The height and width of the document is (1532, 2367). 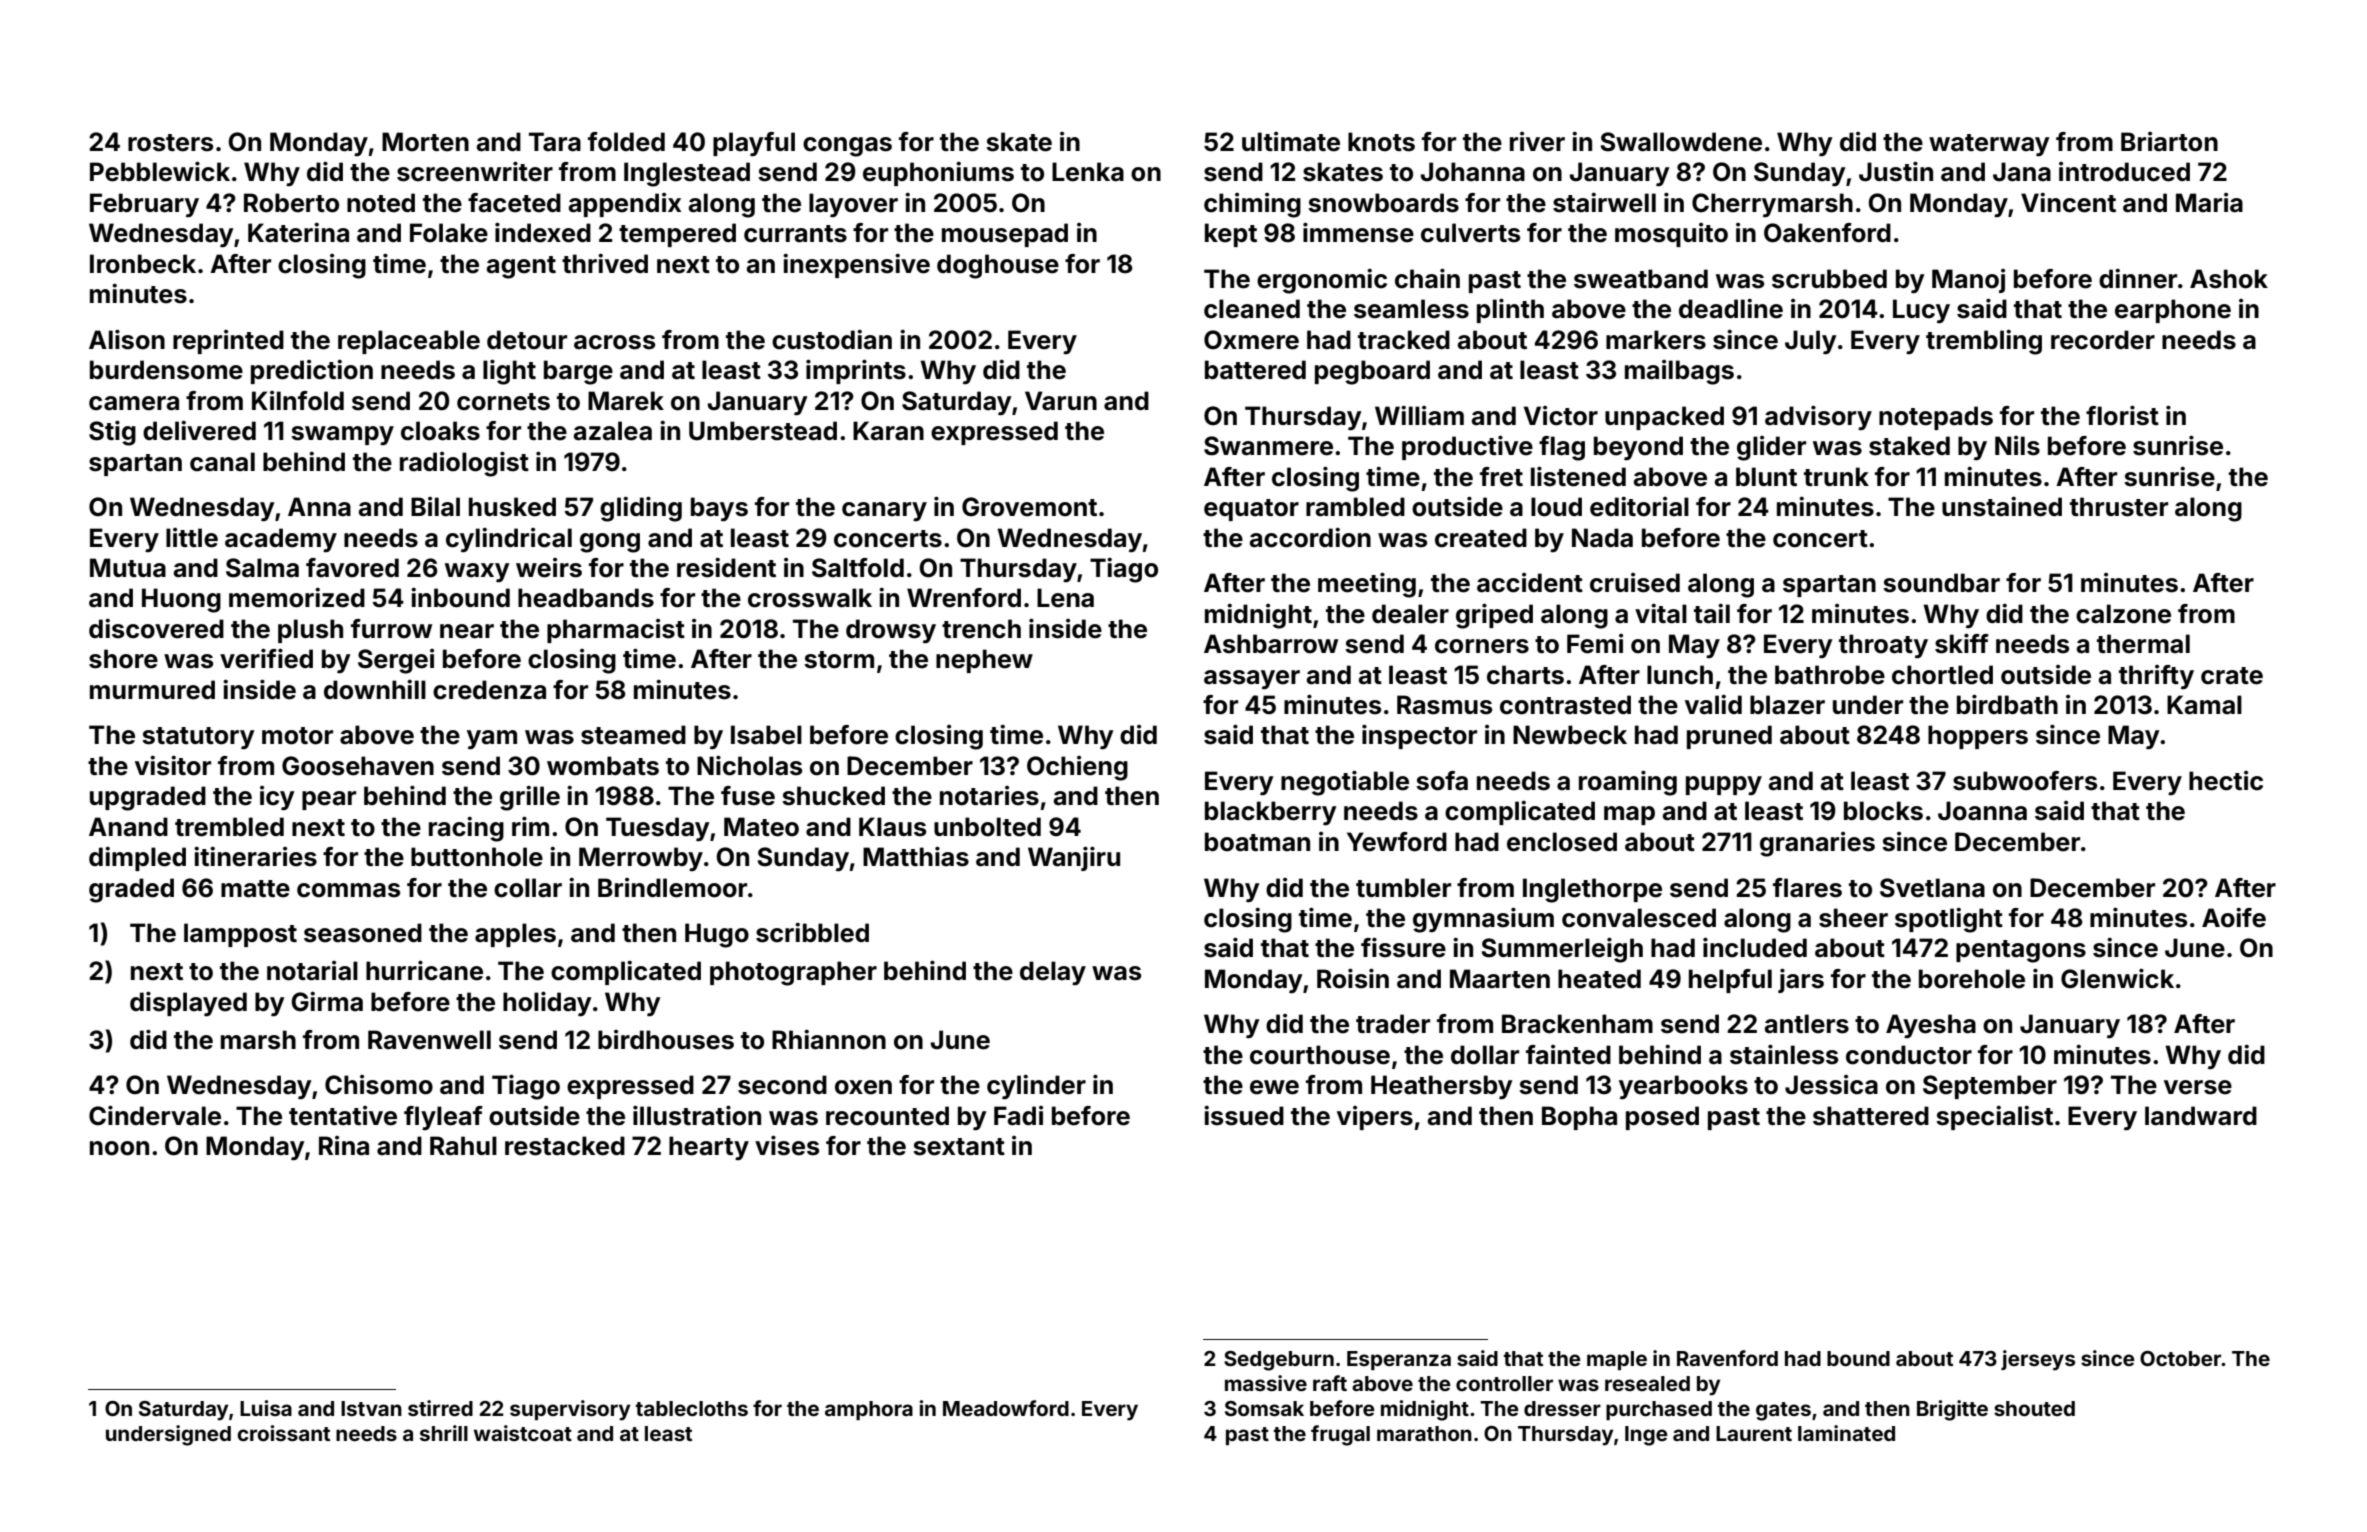 I want to click on collar, so click(x=528, y=888).
